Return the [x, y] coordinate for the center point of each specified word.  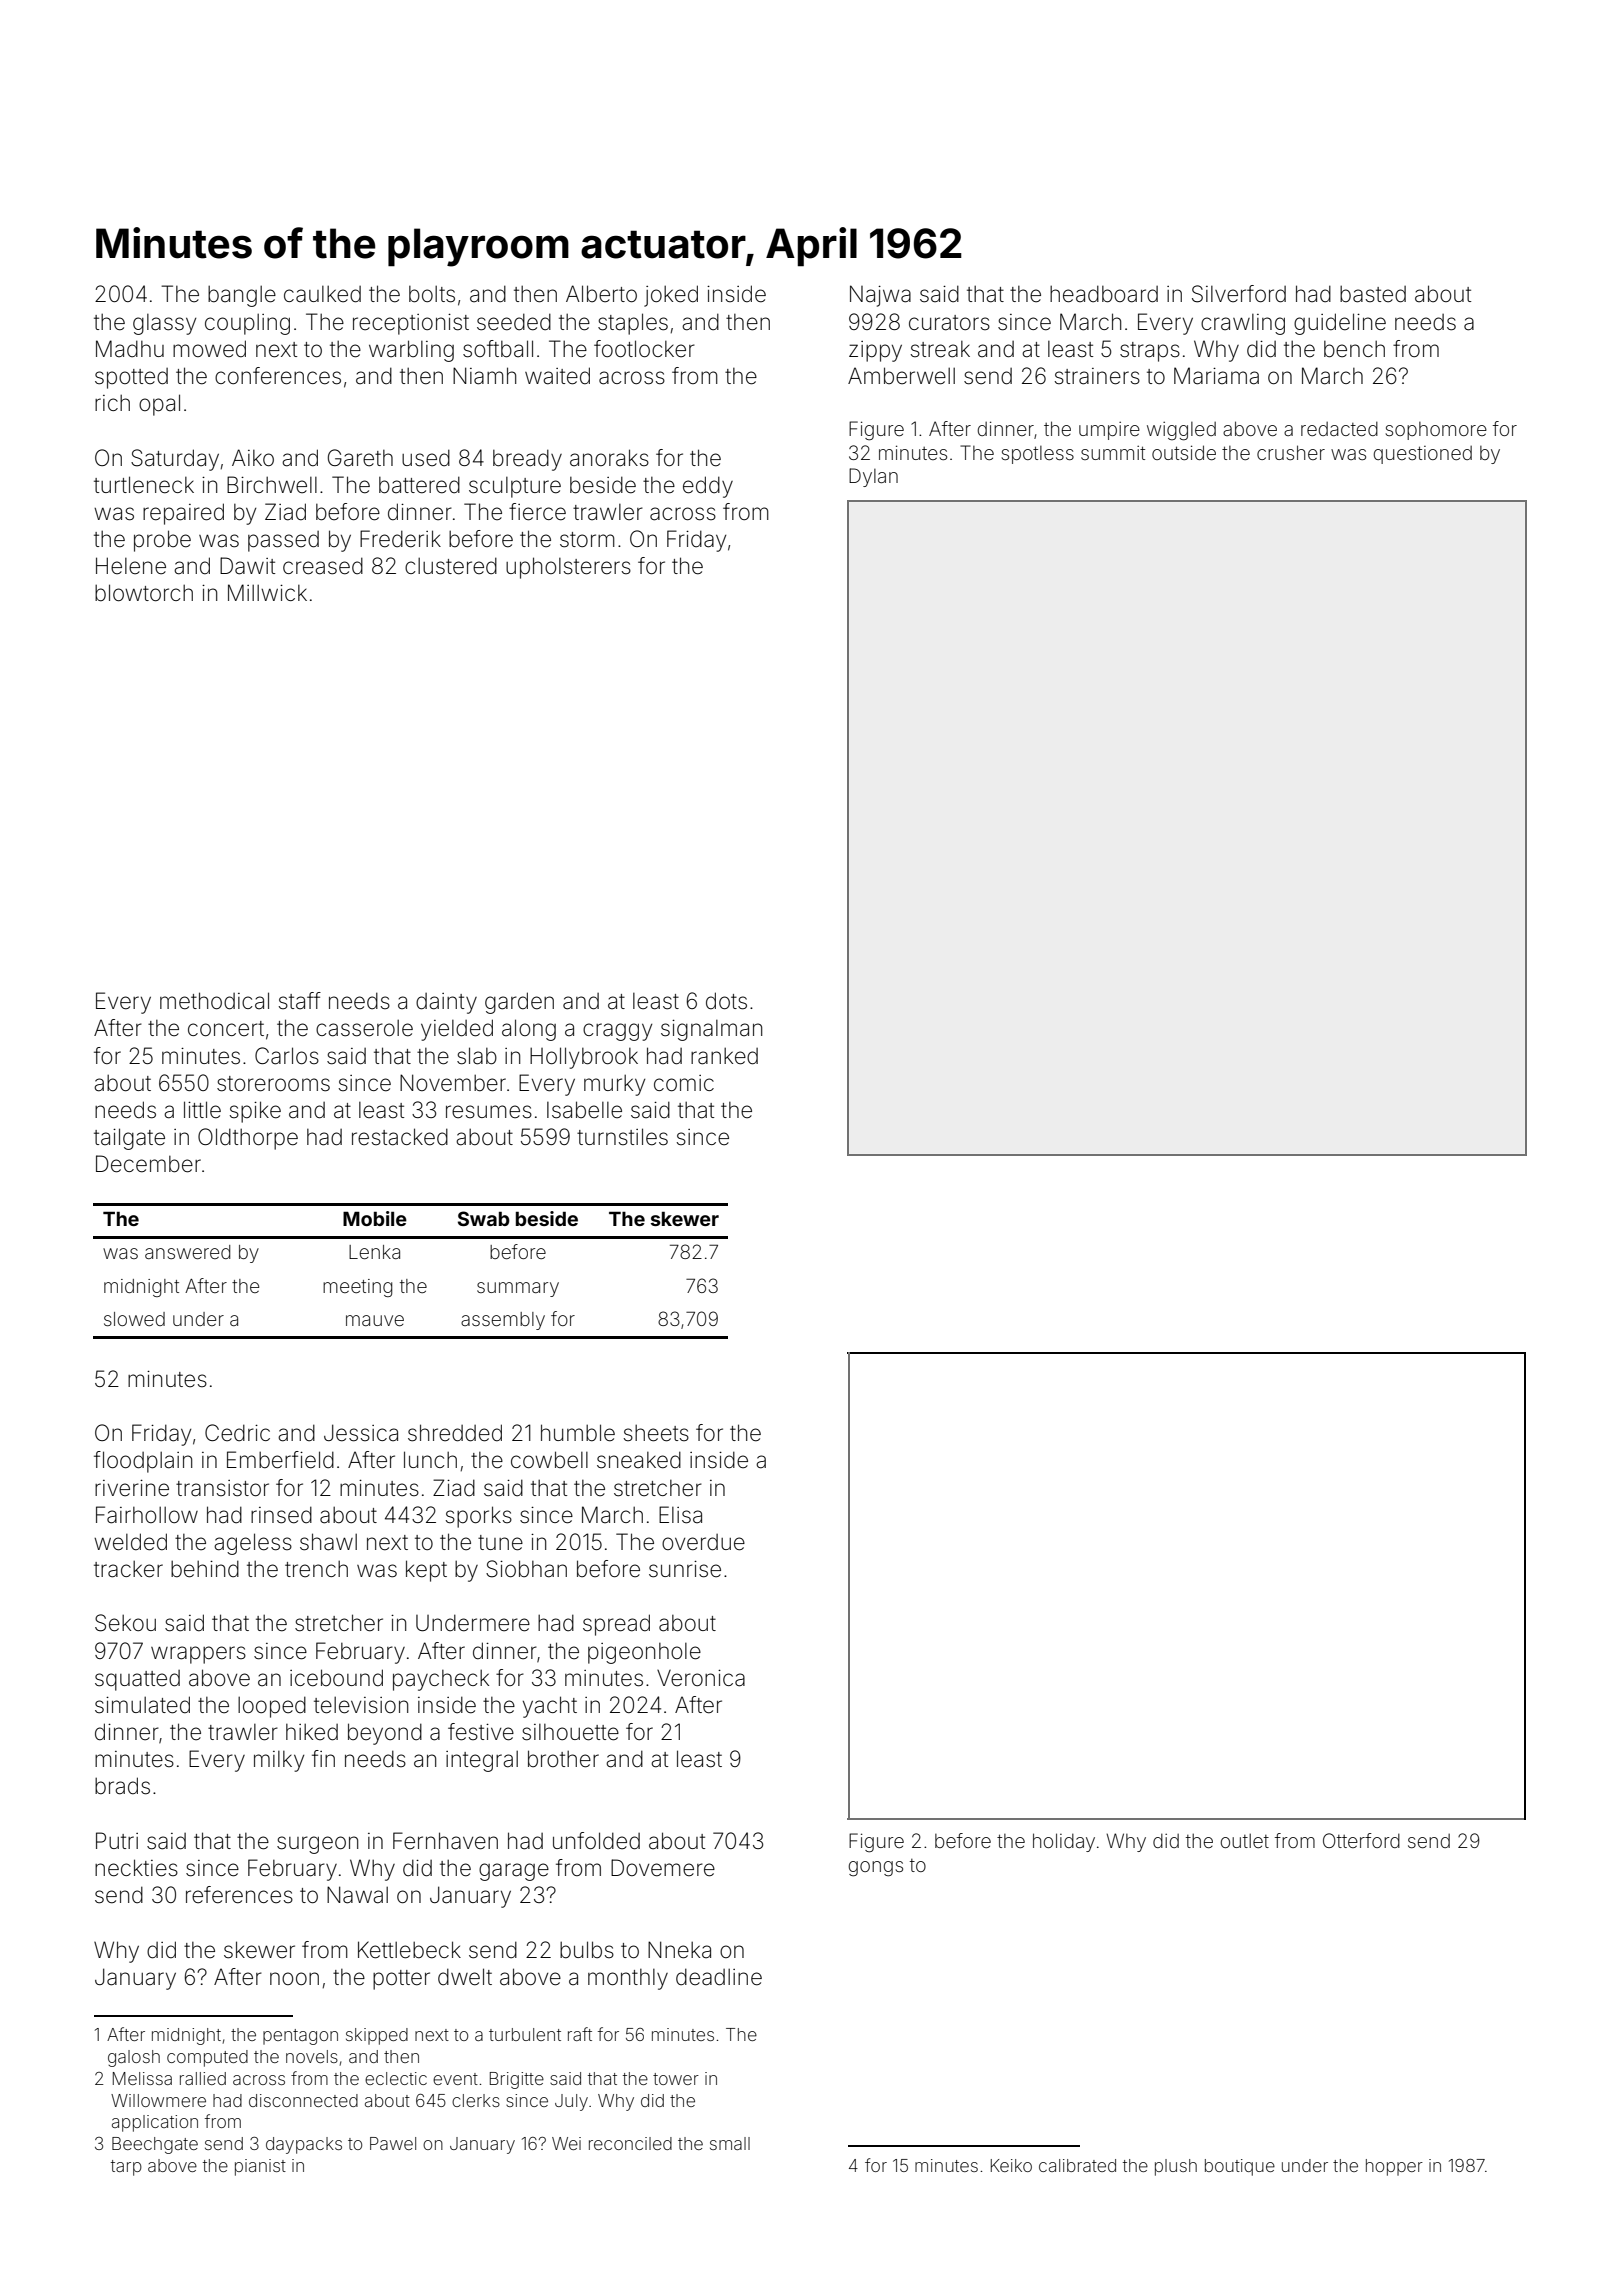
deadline [719, 1977]
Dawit [247, 566]
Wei [566, 2143]
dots [726, 1001]
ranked [724, 1056]
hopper [1394, 2167]
